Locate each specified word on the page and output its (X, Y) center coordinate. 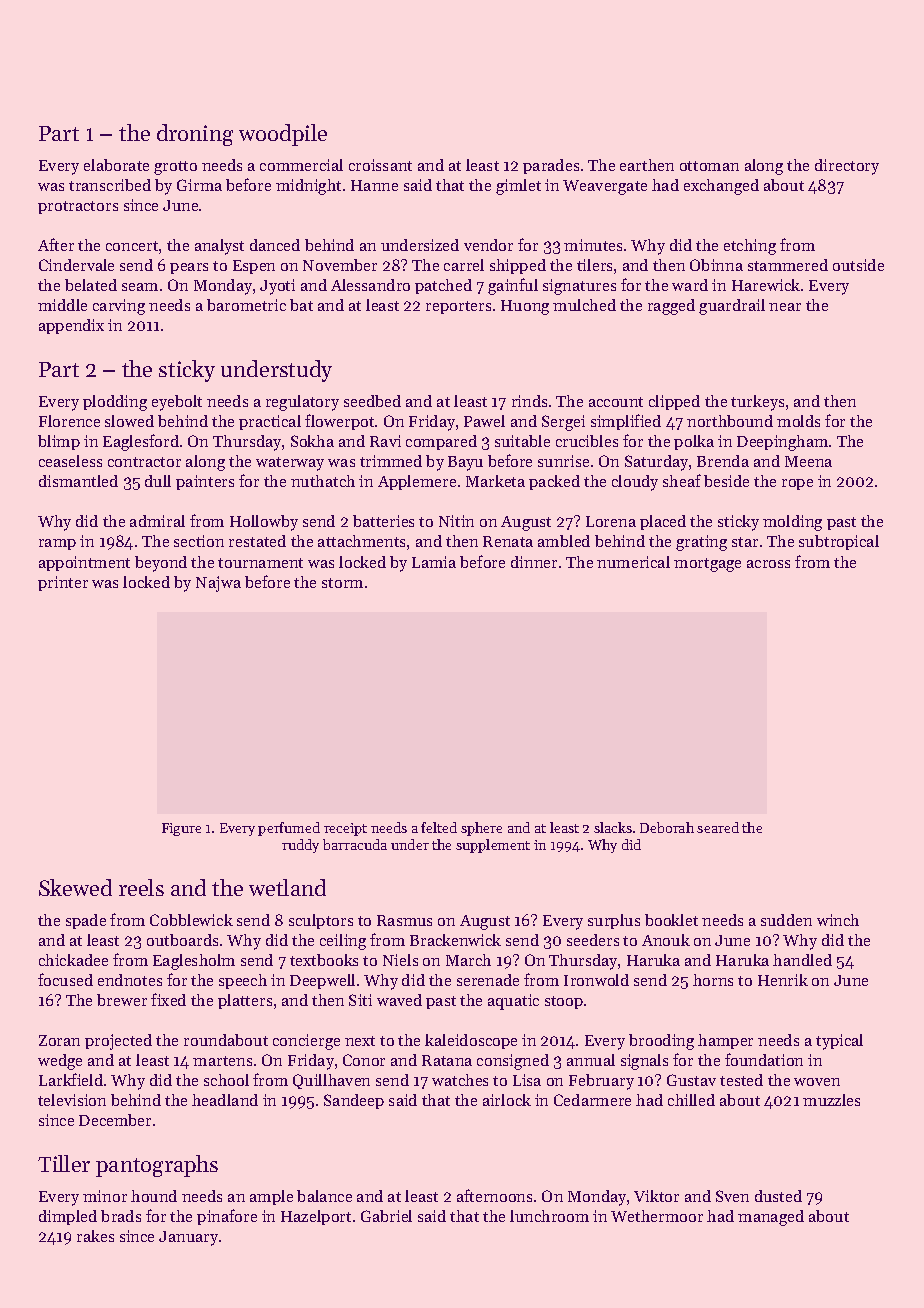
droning (195, 135)
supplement (493, 846)
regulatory (302, 403)
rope (797, 484)
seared (718, 827)
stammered (788, 265)
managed (771, 1218)
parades (551, 166)
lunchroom (549, 1216)
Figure (181, 829)
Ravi (385, 441)
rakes (95, 1236)
